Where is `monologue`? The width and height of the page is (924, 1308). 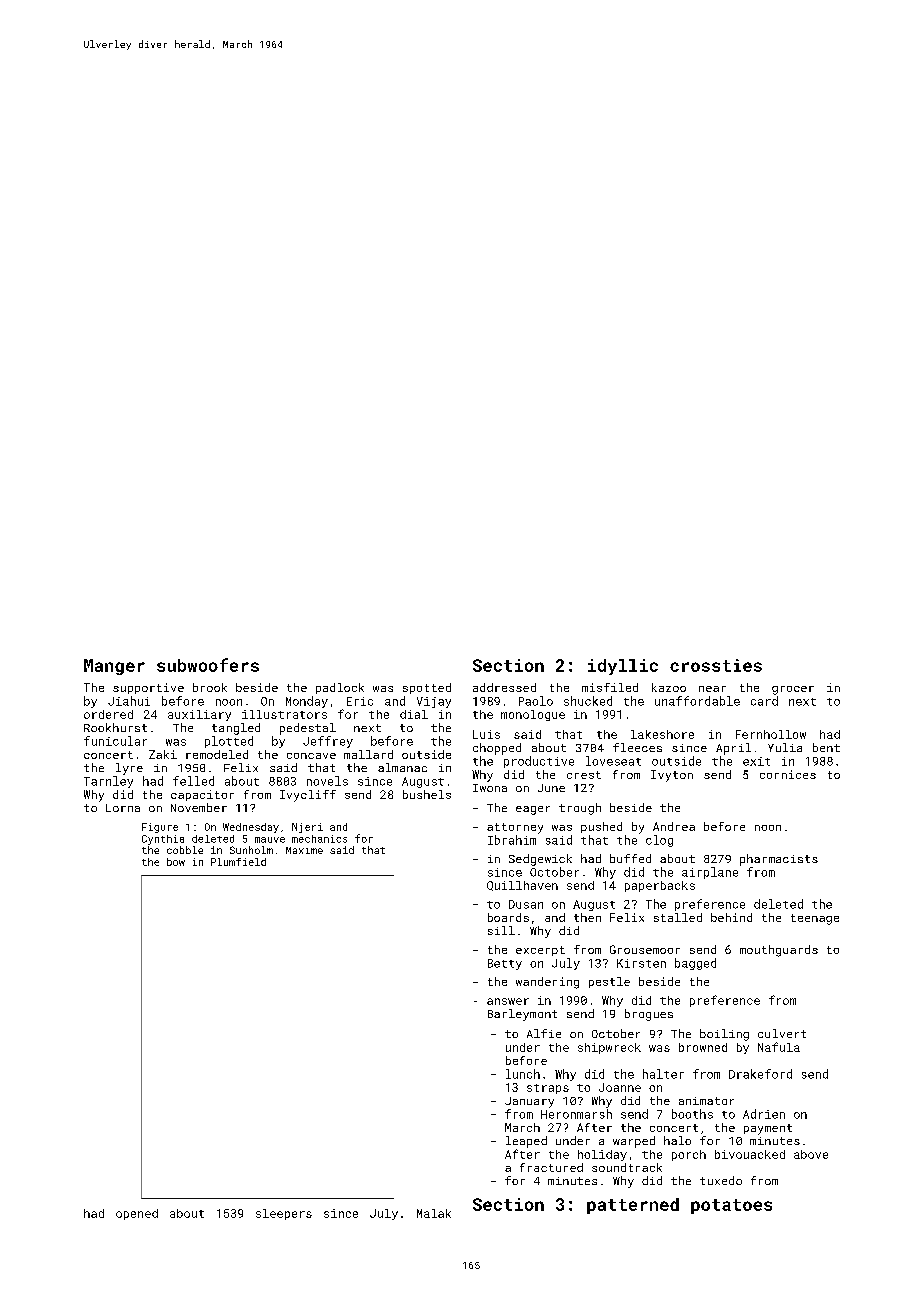
monologue is located at coordinates (533, 715).
